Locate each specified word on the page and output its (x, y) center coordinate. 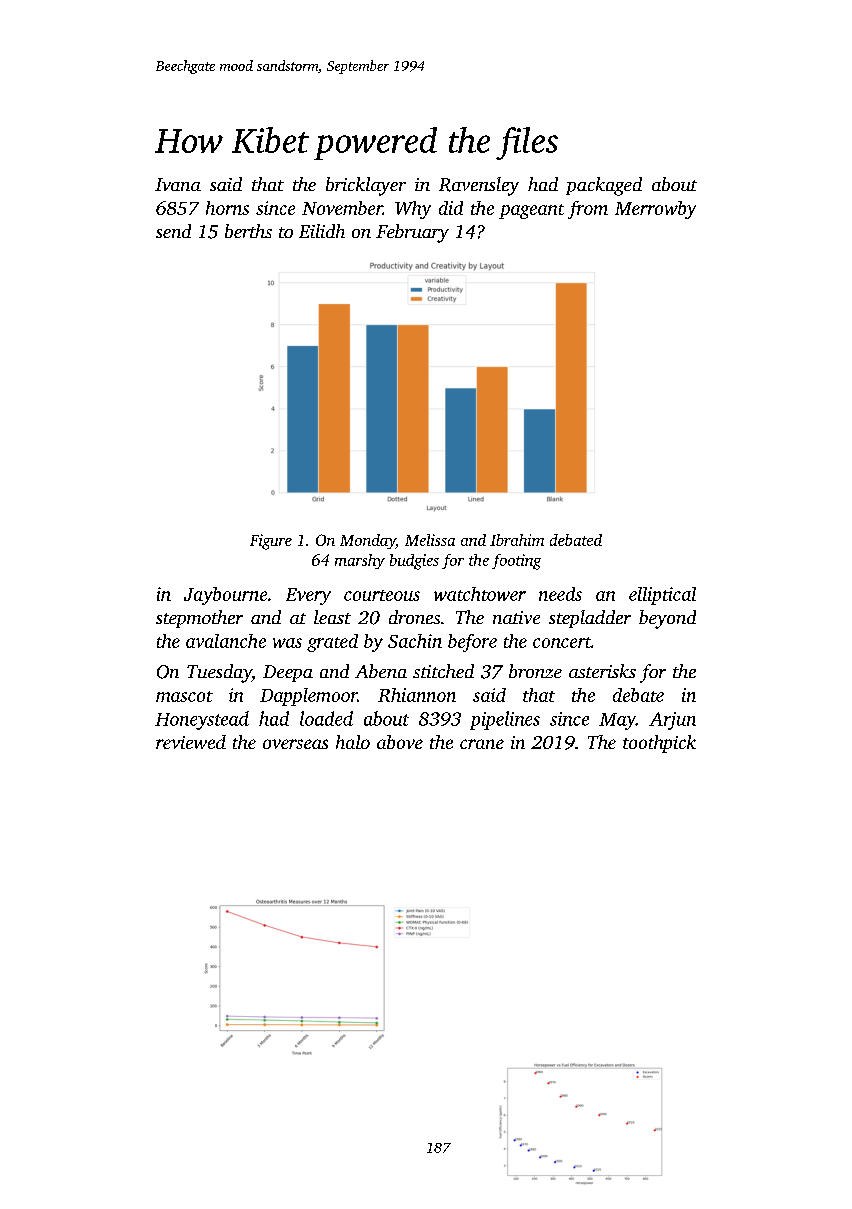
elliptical (662, 596)
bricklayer (366, 186)
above (400, 742)
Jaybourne (225, 596)
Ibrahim (517, 540)
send (173, 231)
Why (413, 210)
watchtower (480, 594)
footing (516, 562)
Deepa (288, 673)
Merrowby (655, 210)
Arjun (672, 721)
